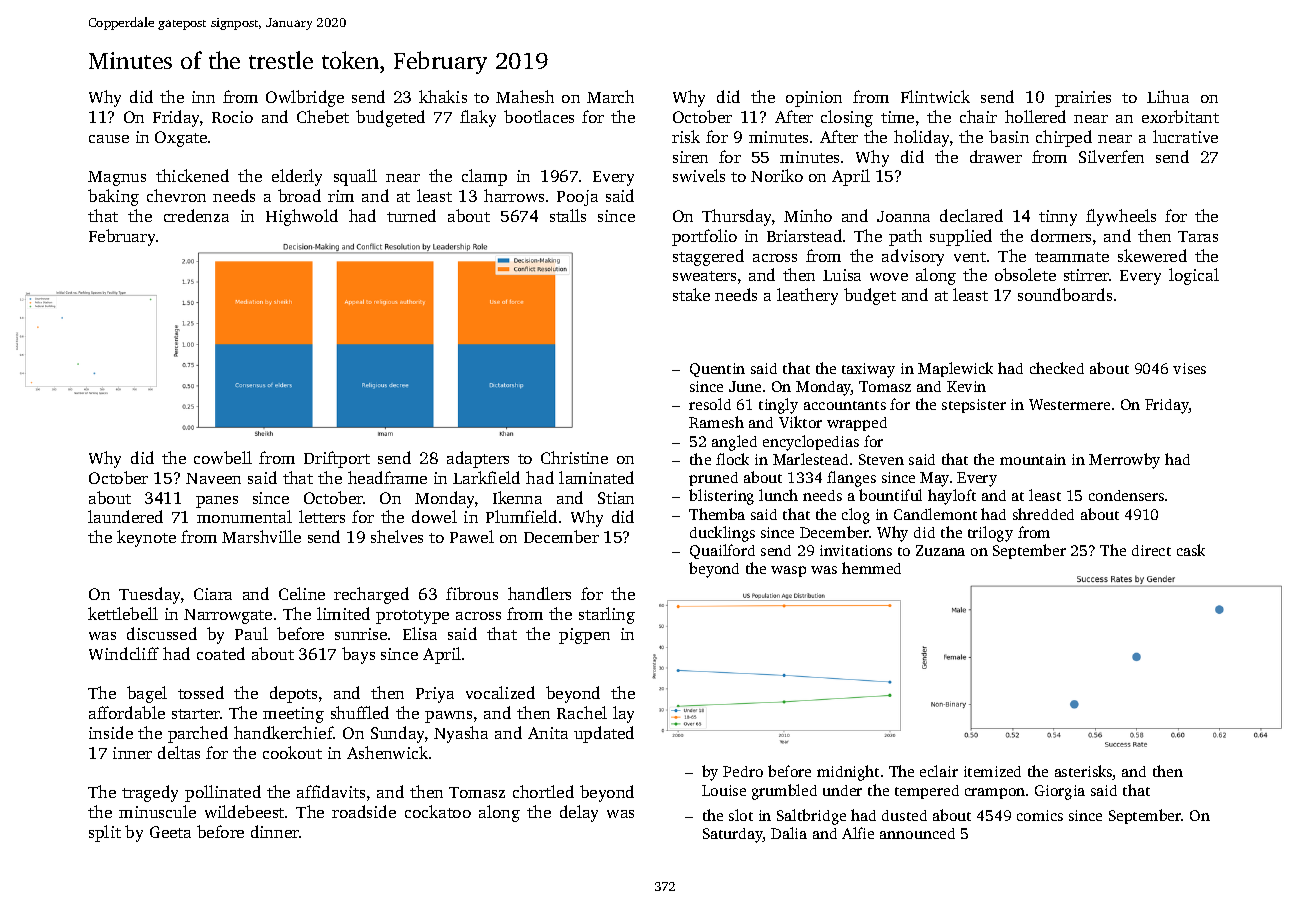  I want to click on exorbitant, so click(1180, 116).
